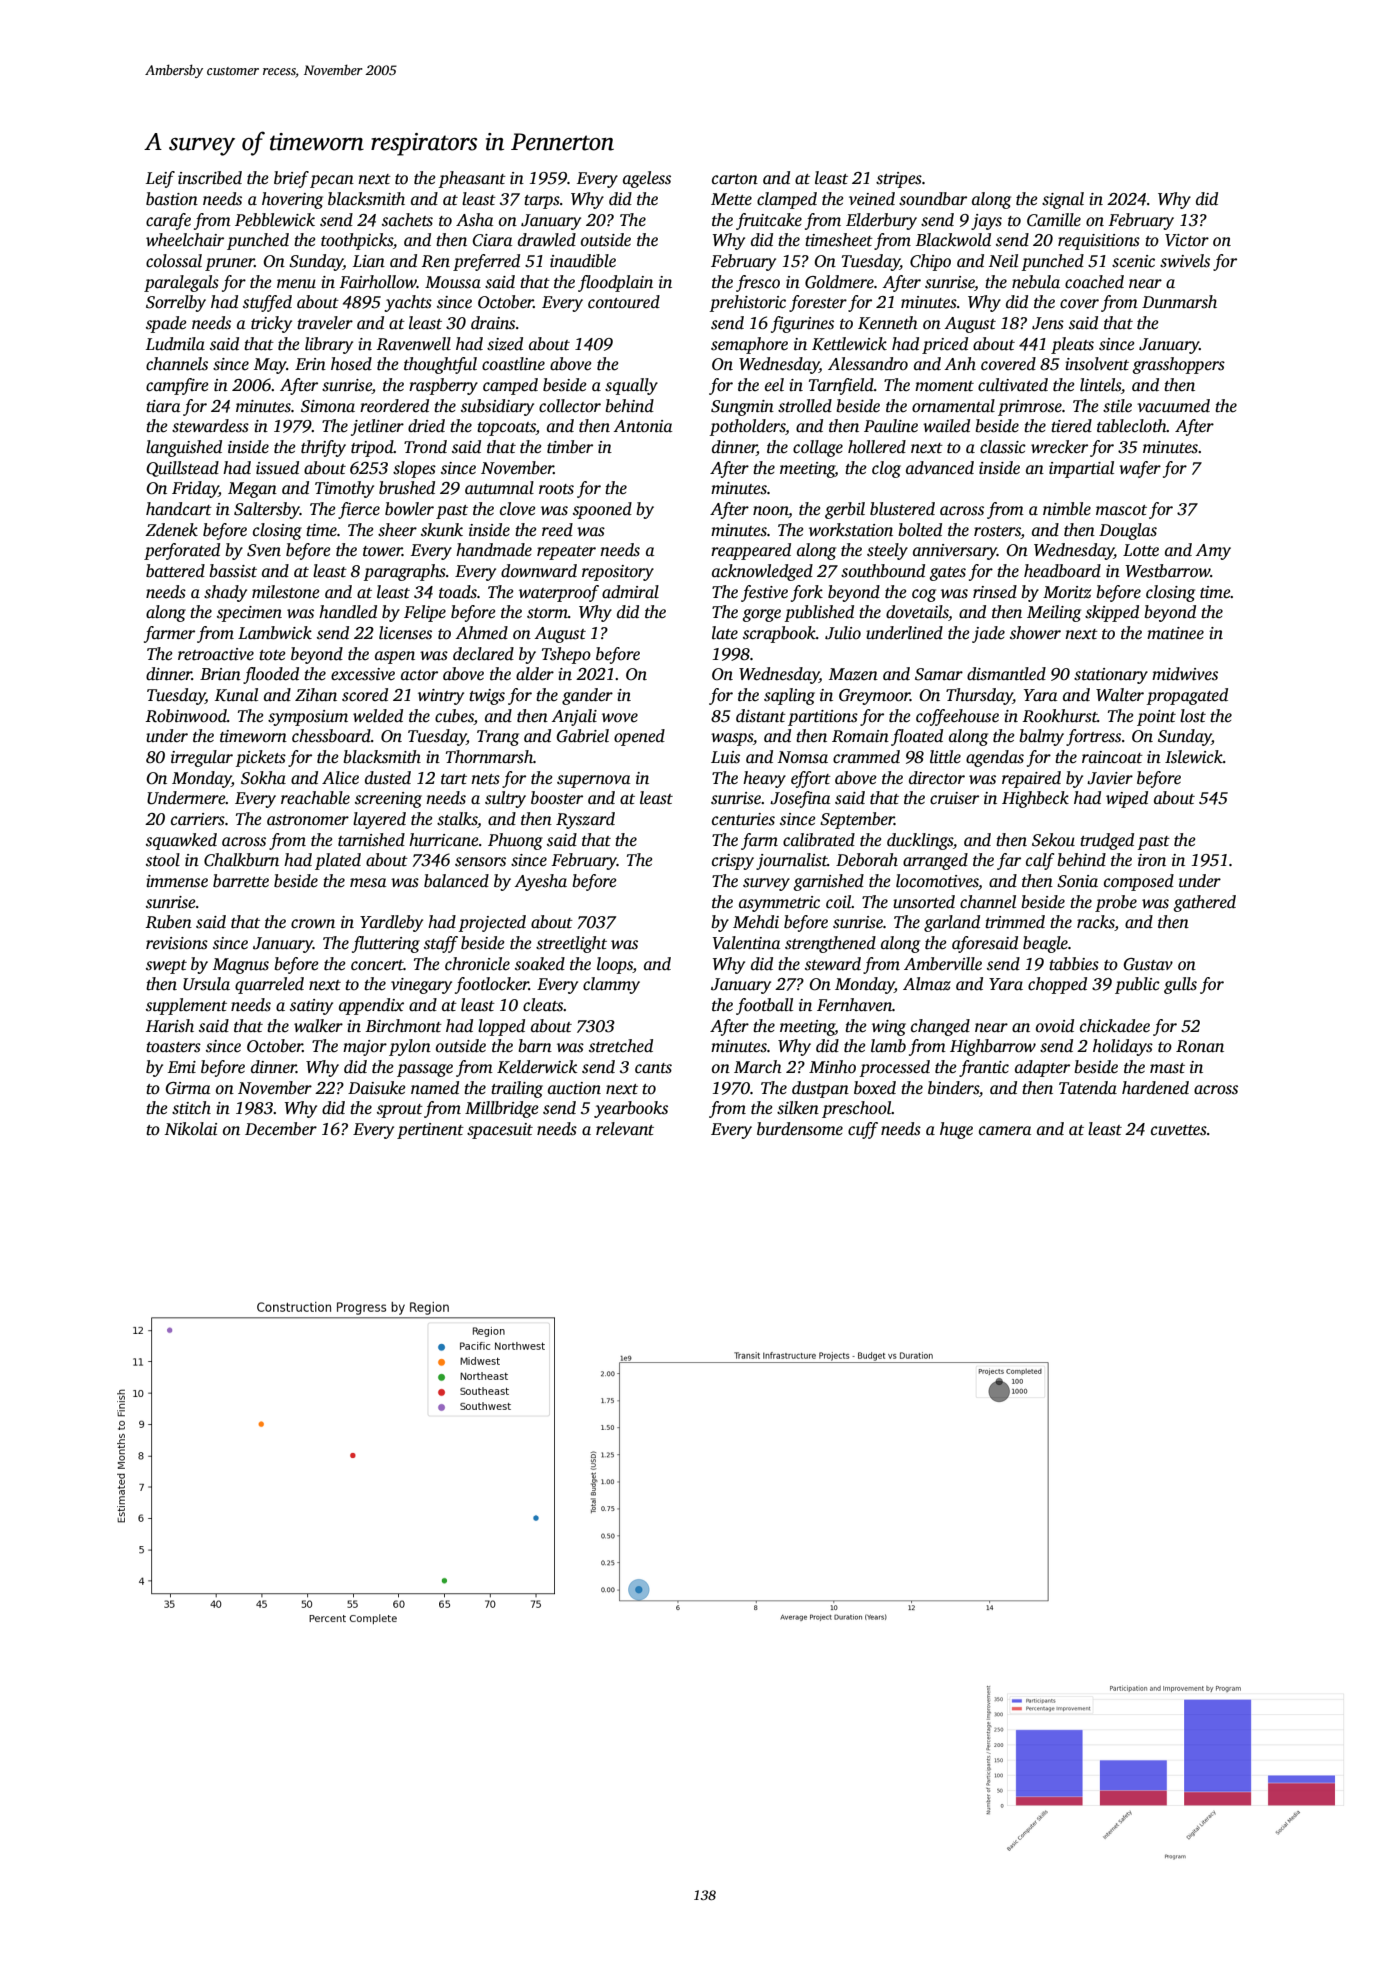 This image has height=1969, width=1386. I want to click on tart, so click(454, 779).
